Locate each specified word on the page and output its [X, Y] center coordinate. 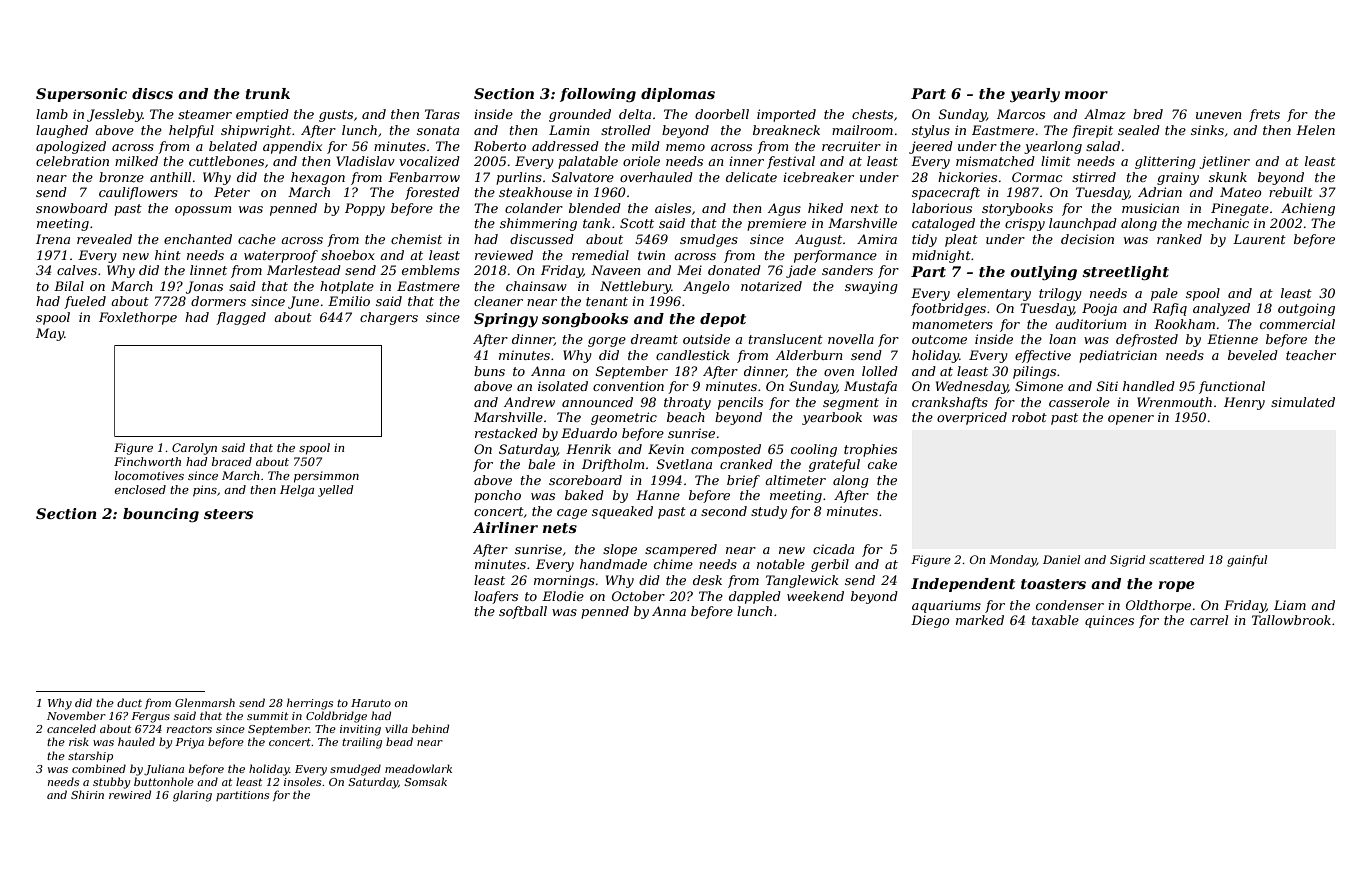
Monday [1013, 561]
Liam [1290, 605]
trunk [267, 93]
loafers [496, 597]
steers [228, 514]
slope [620, 550]
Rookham [1184, 324]
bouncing [161, 515]
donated [734, 270]
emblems [431, 270]
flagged [241, 318]
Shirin [87, 794]
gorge [607, 342]
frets [1264, 115]
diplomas [678, 95]
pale [1164, 294]
